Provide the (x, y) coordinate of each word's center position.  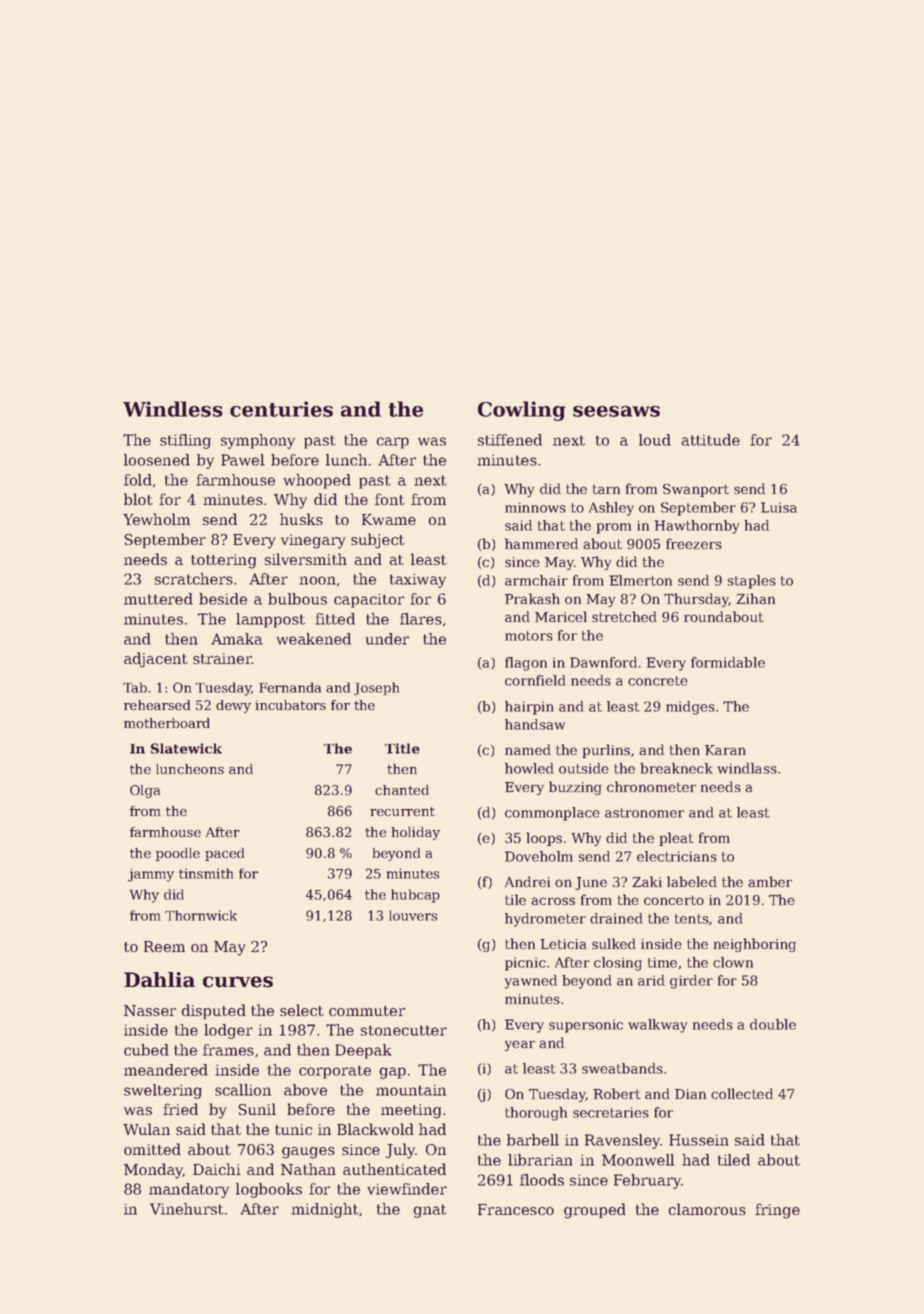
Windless (173, 409)
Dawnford (603, 662)
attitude (710, 440)
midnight (325, 1210)
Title (402, 748)
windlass (747, 768)
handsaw (535, 724)
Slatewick (186, 748)
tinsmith (206, 873)
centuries (281, 409)
